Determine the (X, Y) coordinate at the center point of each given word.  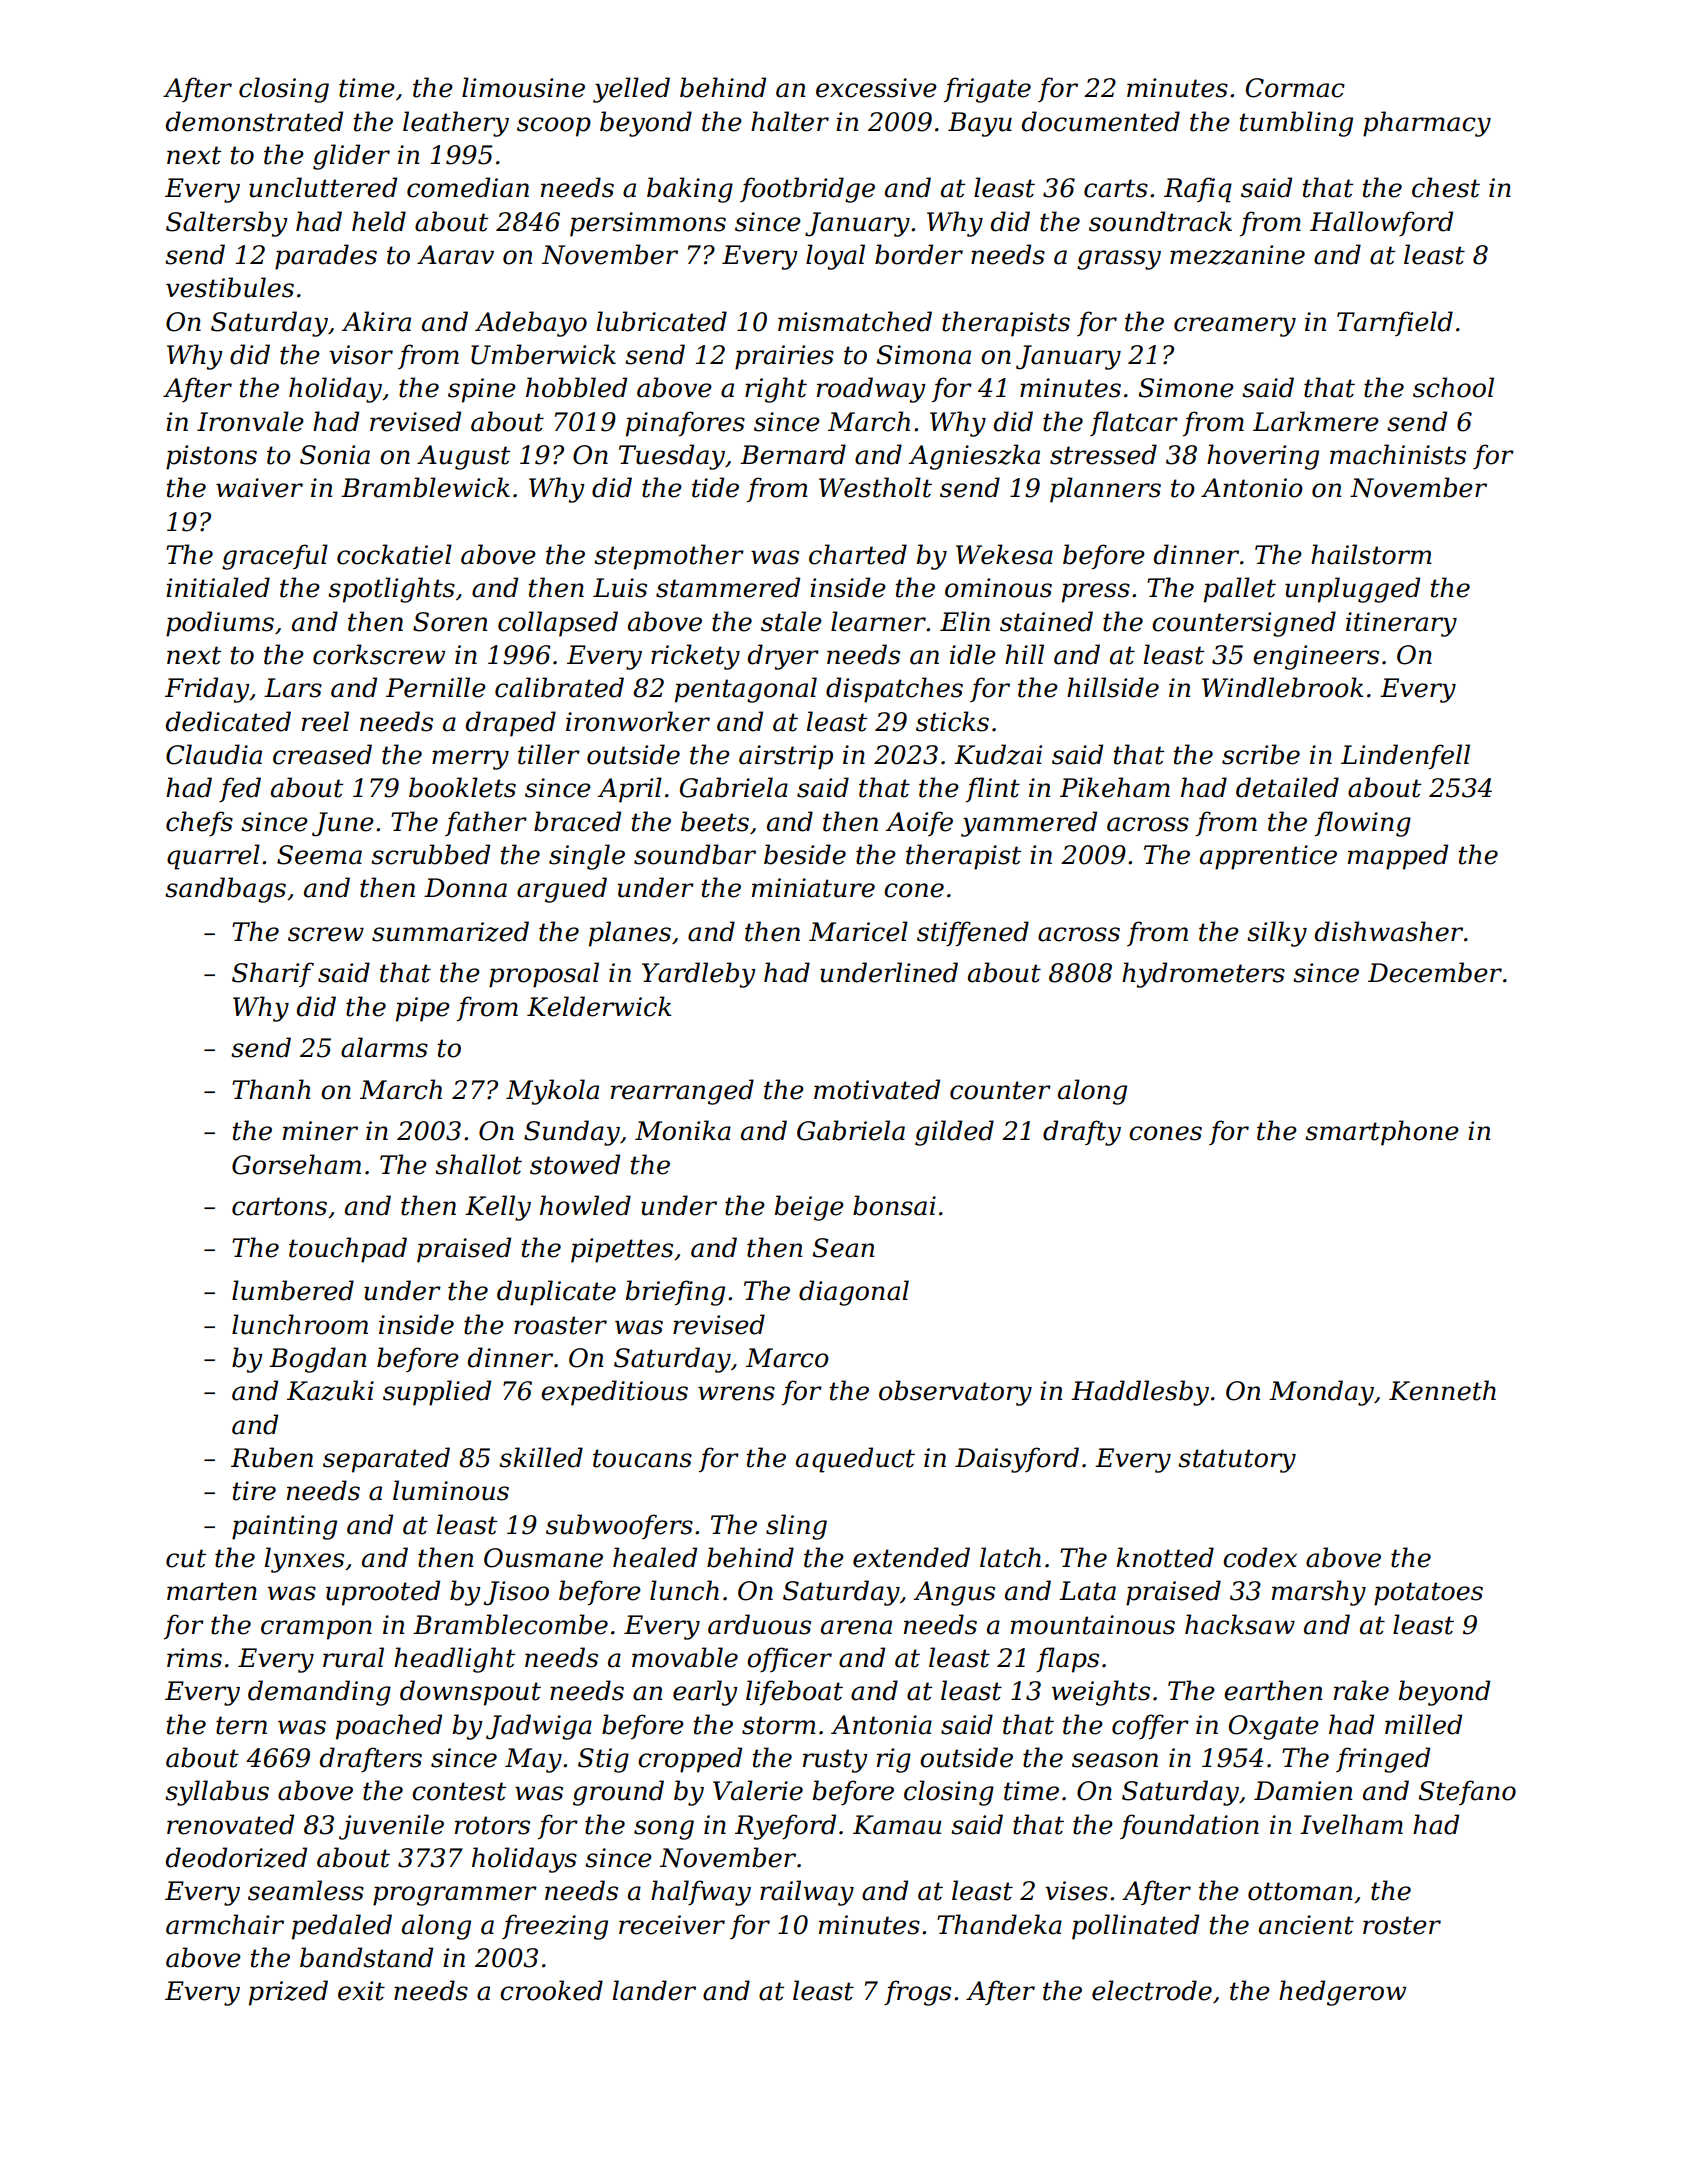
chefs (199, 823)
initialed (218, 587)
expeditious (614, 1393)
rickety (695, 657)
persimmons (648, 224)
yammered (1029, 824)
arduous (759, 1624)
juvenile (391, 1827)
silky (1277, 934)
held (379, 221)
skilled (541, 1457)
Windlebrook (1282, 687)
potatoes (1428, 1594)
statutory (1237, 1461)
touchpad (348, 1250)
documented (1101, 121)
